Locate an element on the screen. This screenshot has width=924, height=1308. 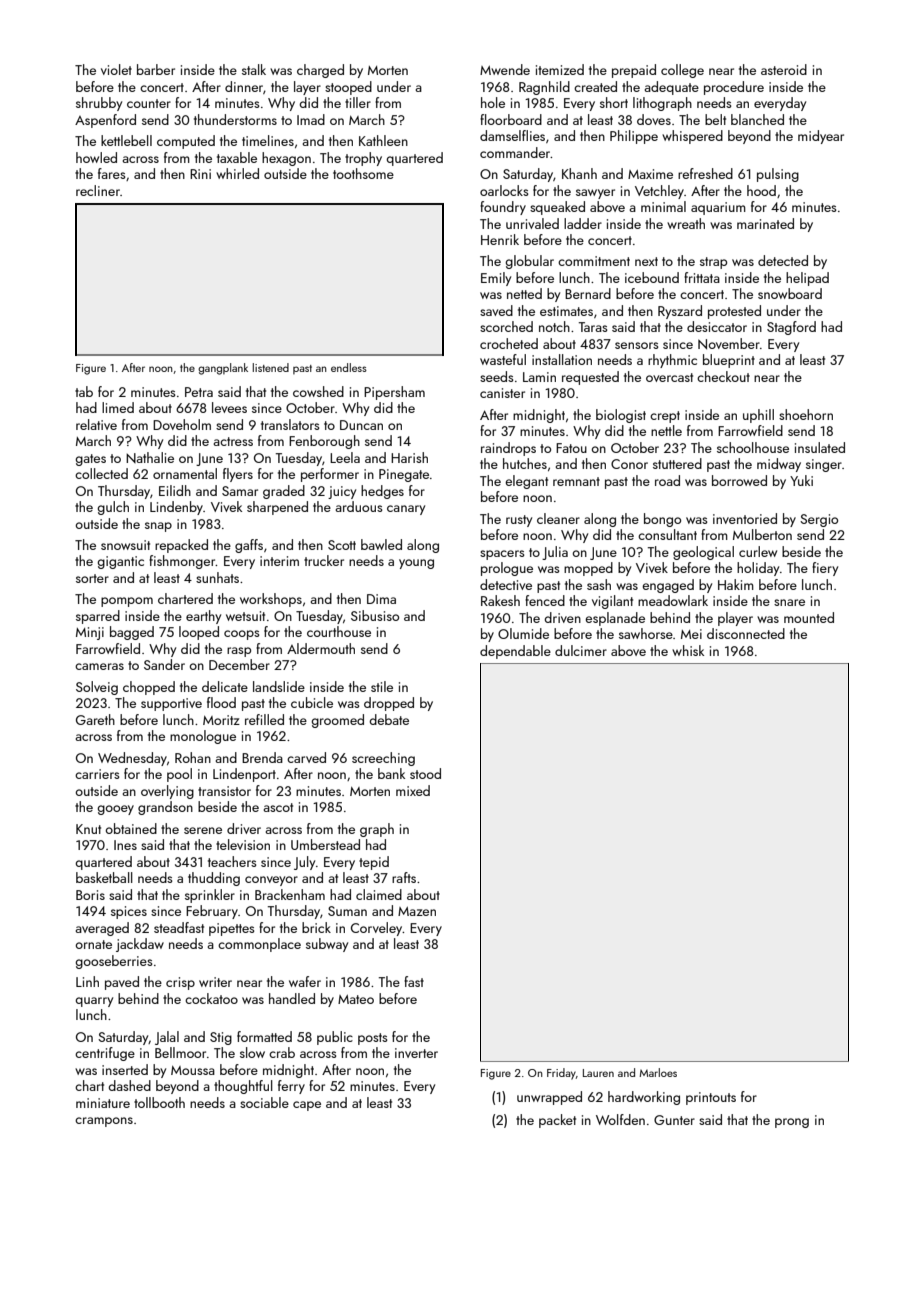
gaffs is located at coordinates (249, 546).
